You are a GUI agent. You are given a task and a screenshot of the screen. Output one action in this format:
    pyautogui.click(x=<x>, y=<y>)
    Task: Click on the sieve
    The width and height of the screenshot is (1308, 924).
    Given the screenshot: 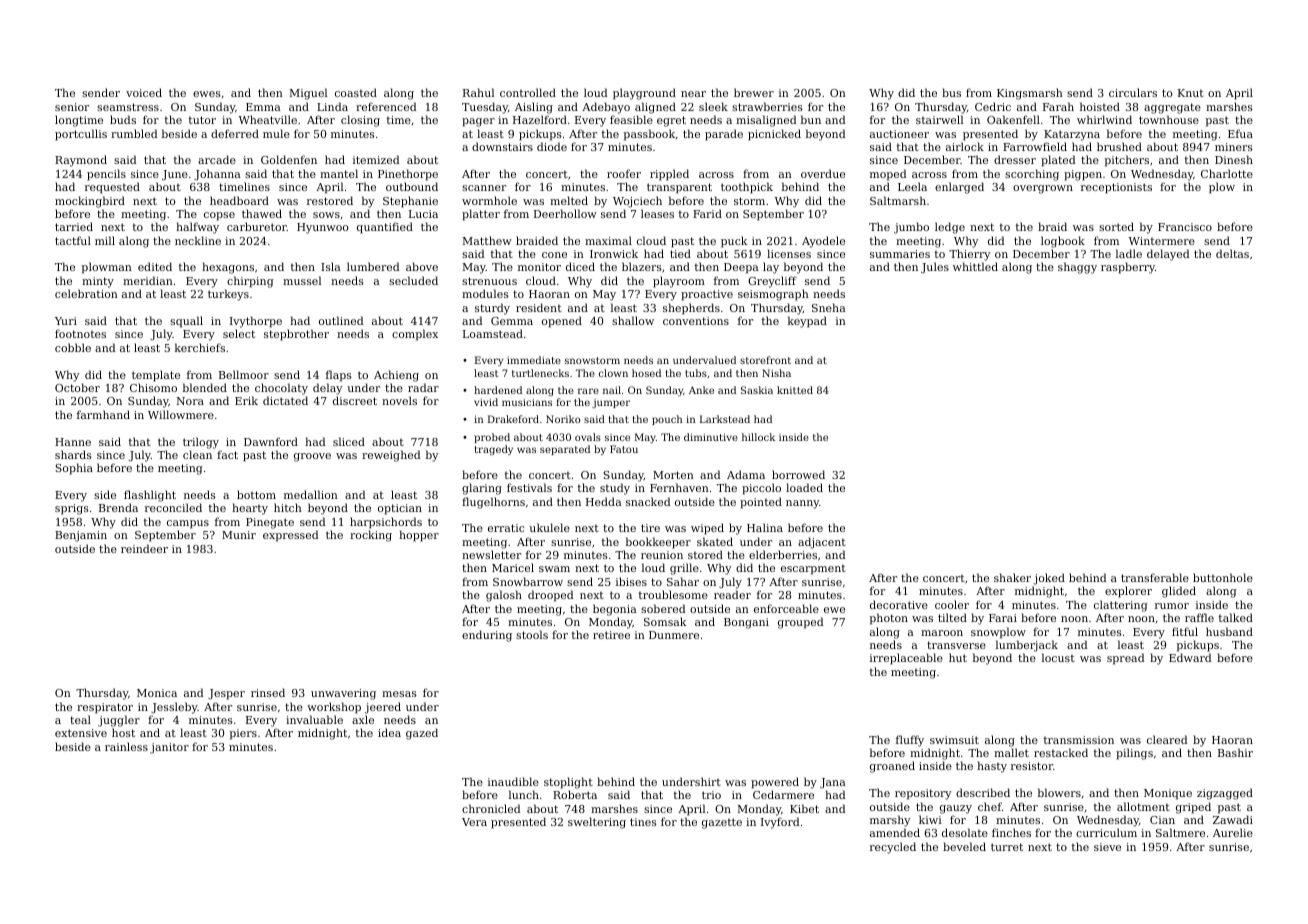 What is the action you would take?
    pyautogui.click(x=1107, y=847)
